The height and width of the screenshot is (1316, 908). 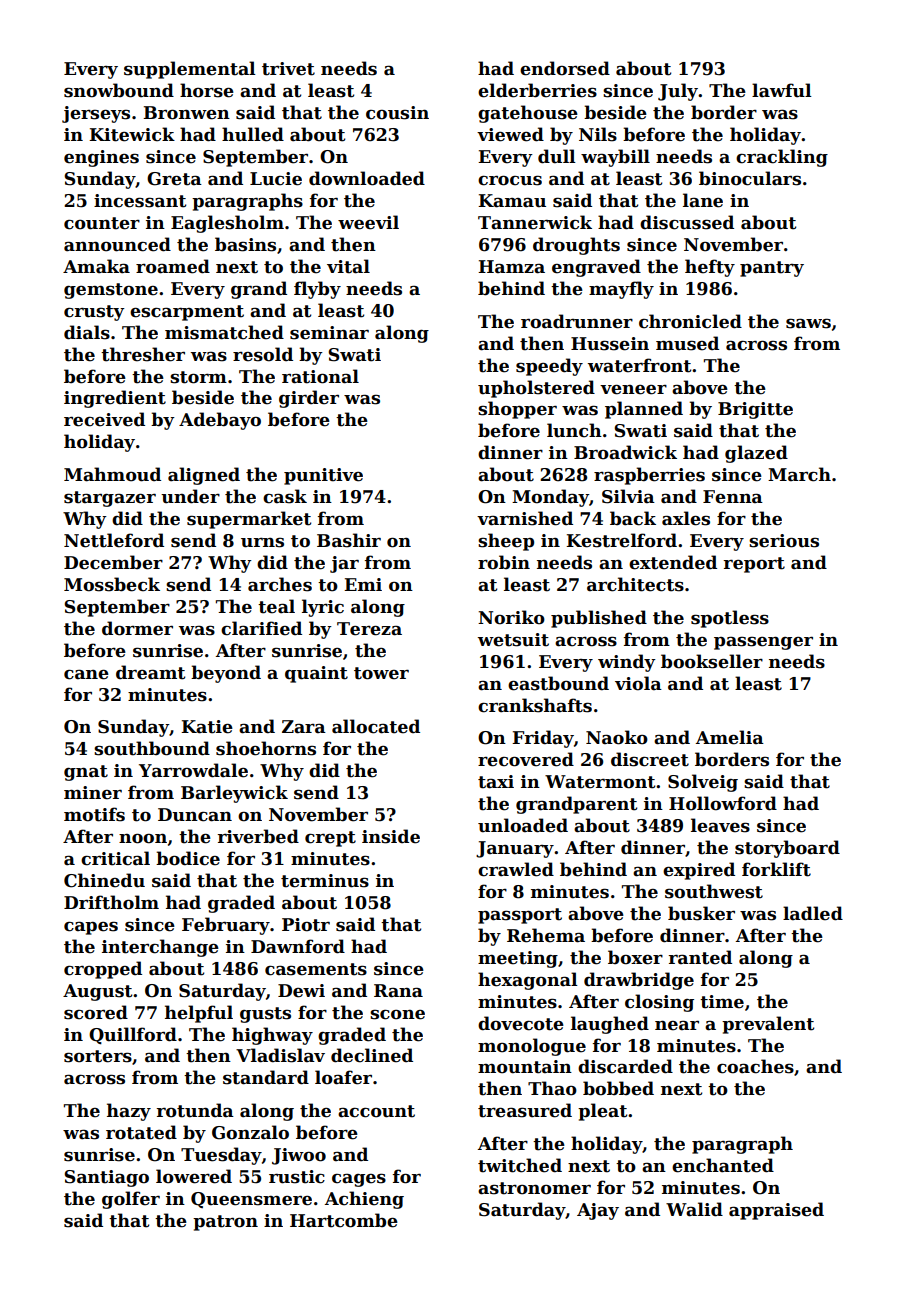 What do you see at coordinates (104, 419) in the screenshot?
I see `received` at bounding box center [104, 419].
